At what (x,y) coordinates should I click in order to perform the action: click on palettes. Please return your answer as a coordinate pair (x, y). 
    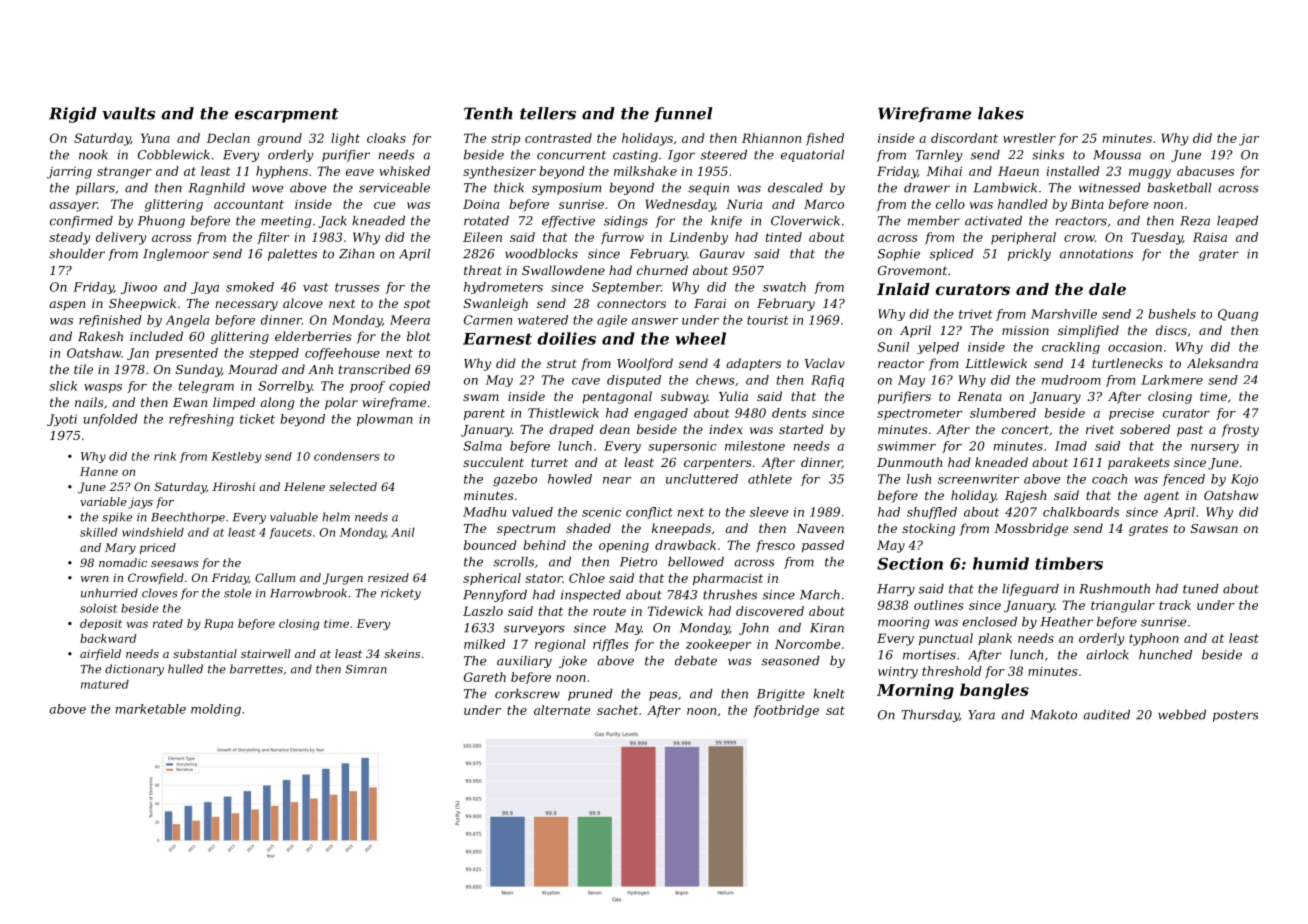
    Looking at the image, I should click on (292, 255).
